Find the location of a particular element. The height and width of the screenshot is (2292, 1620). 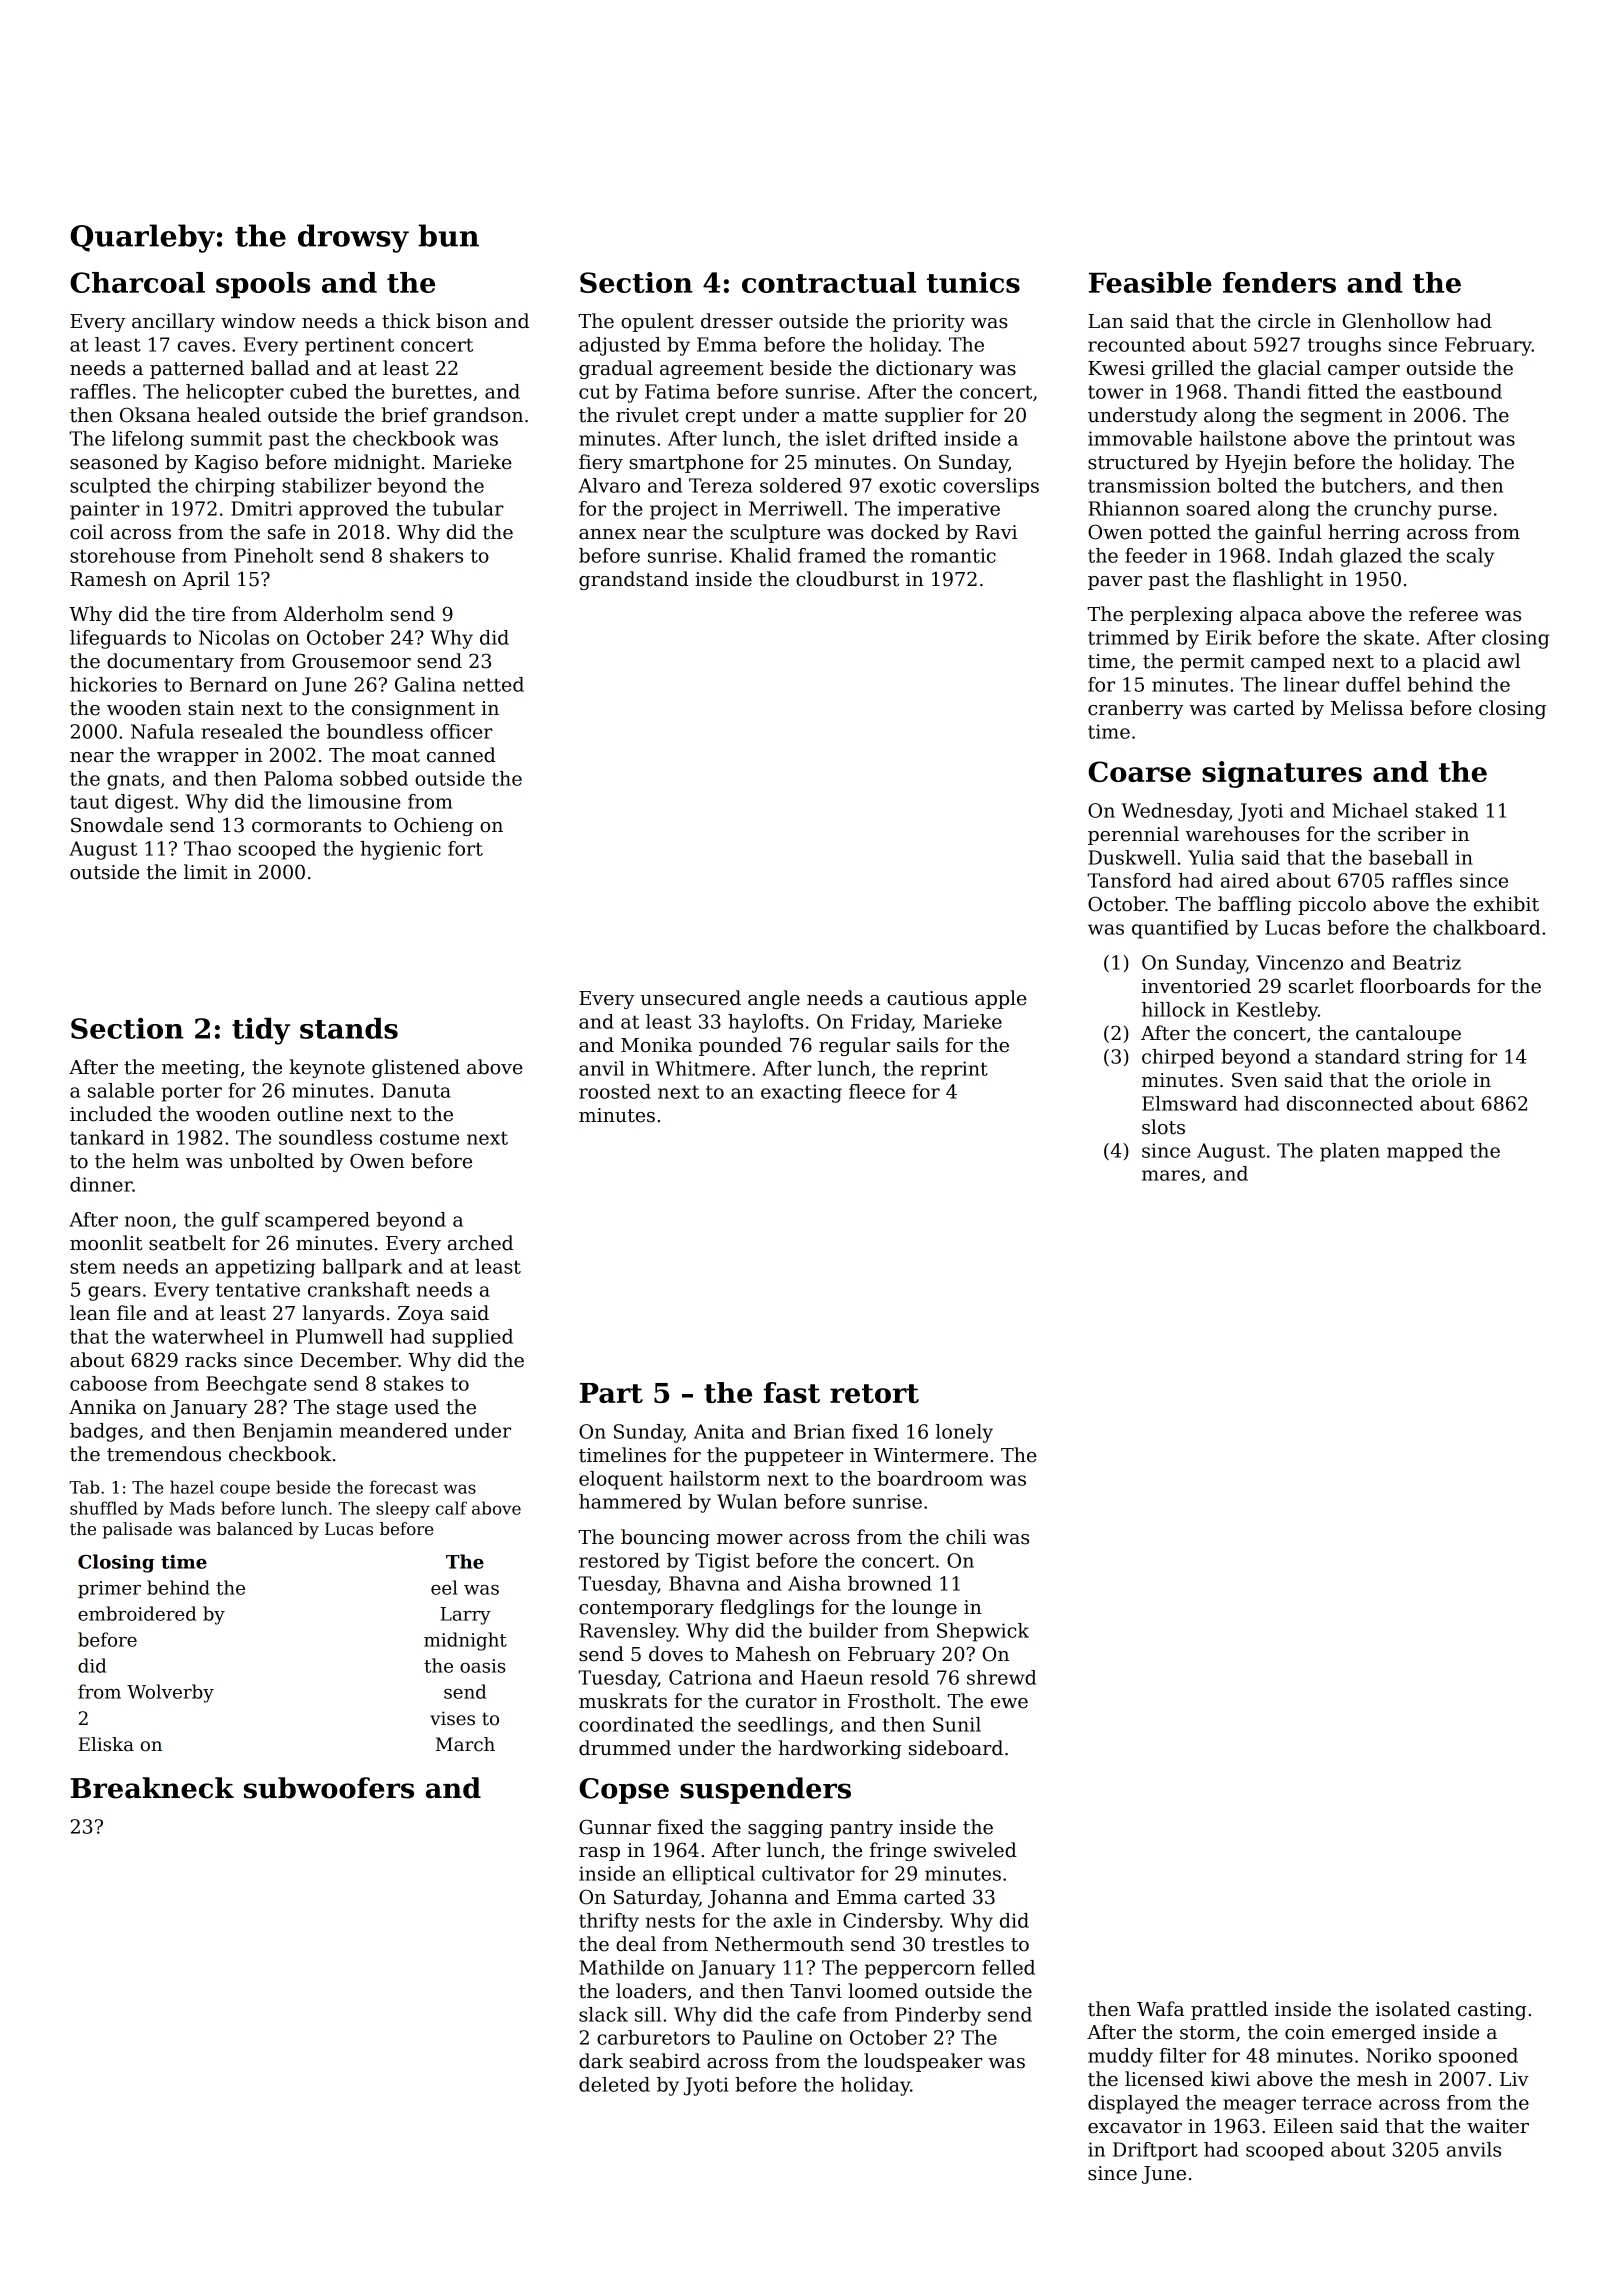

cautious is located at coordinates (927, 998).
